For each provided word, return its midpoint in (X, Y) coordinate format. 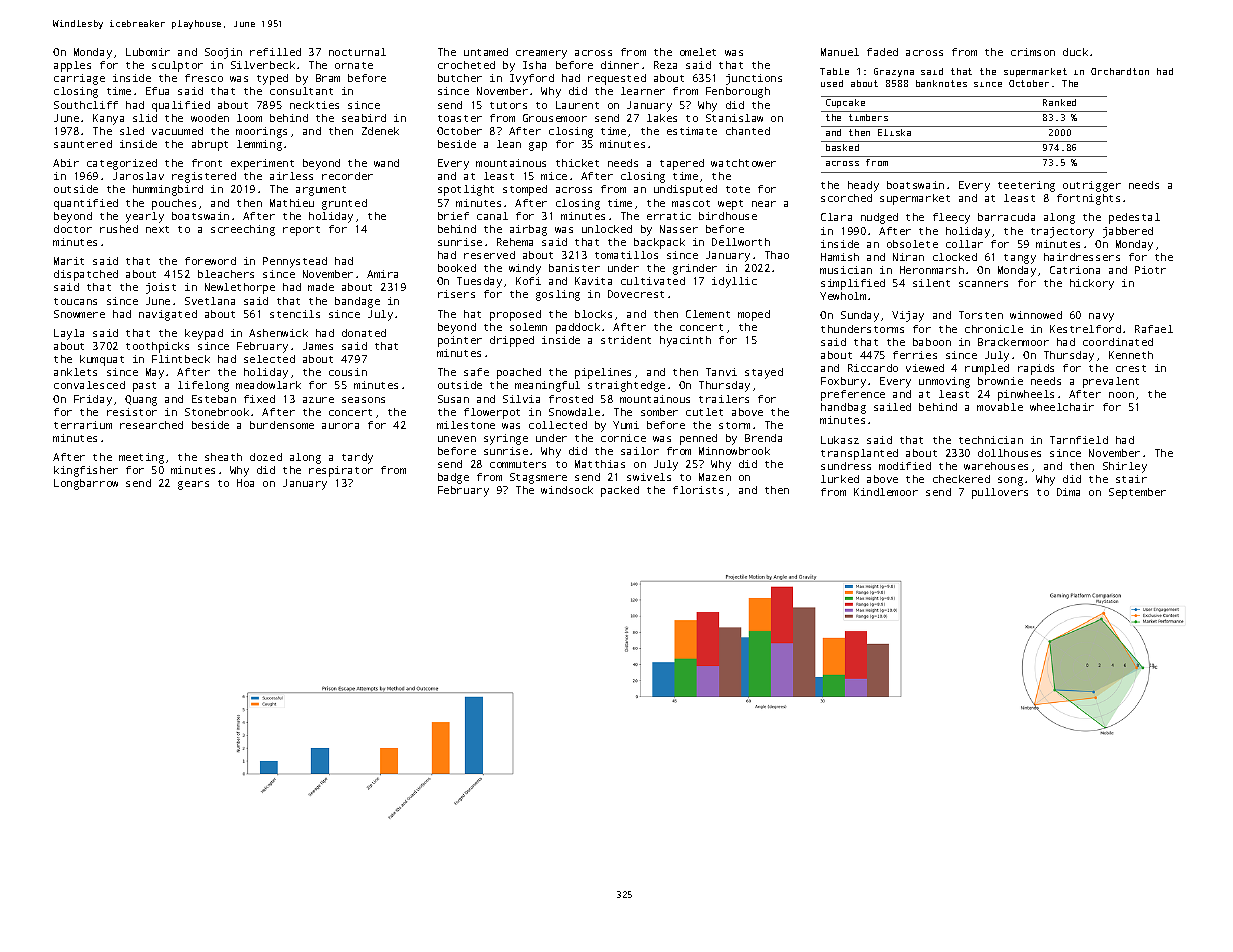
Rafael (1154, 329)
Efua (157, 91)
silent (931, 283)
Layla (69, 334)
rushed (119, 229)
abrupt (210, 145)
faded (882, 52)
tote (738, 189)
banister (574, 268)
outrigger (1092, 186)
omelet (698, 52)
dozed (266, 457)
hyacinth (685, 341)
